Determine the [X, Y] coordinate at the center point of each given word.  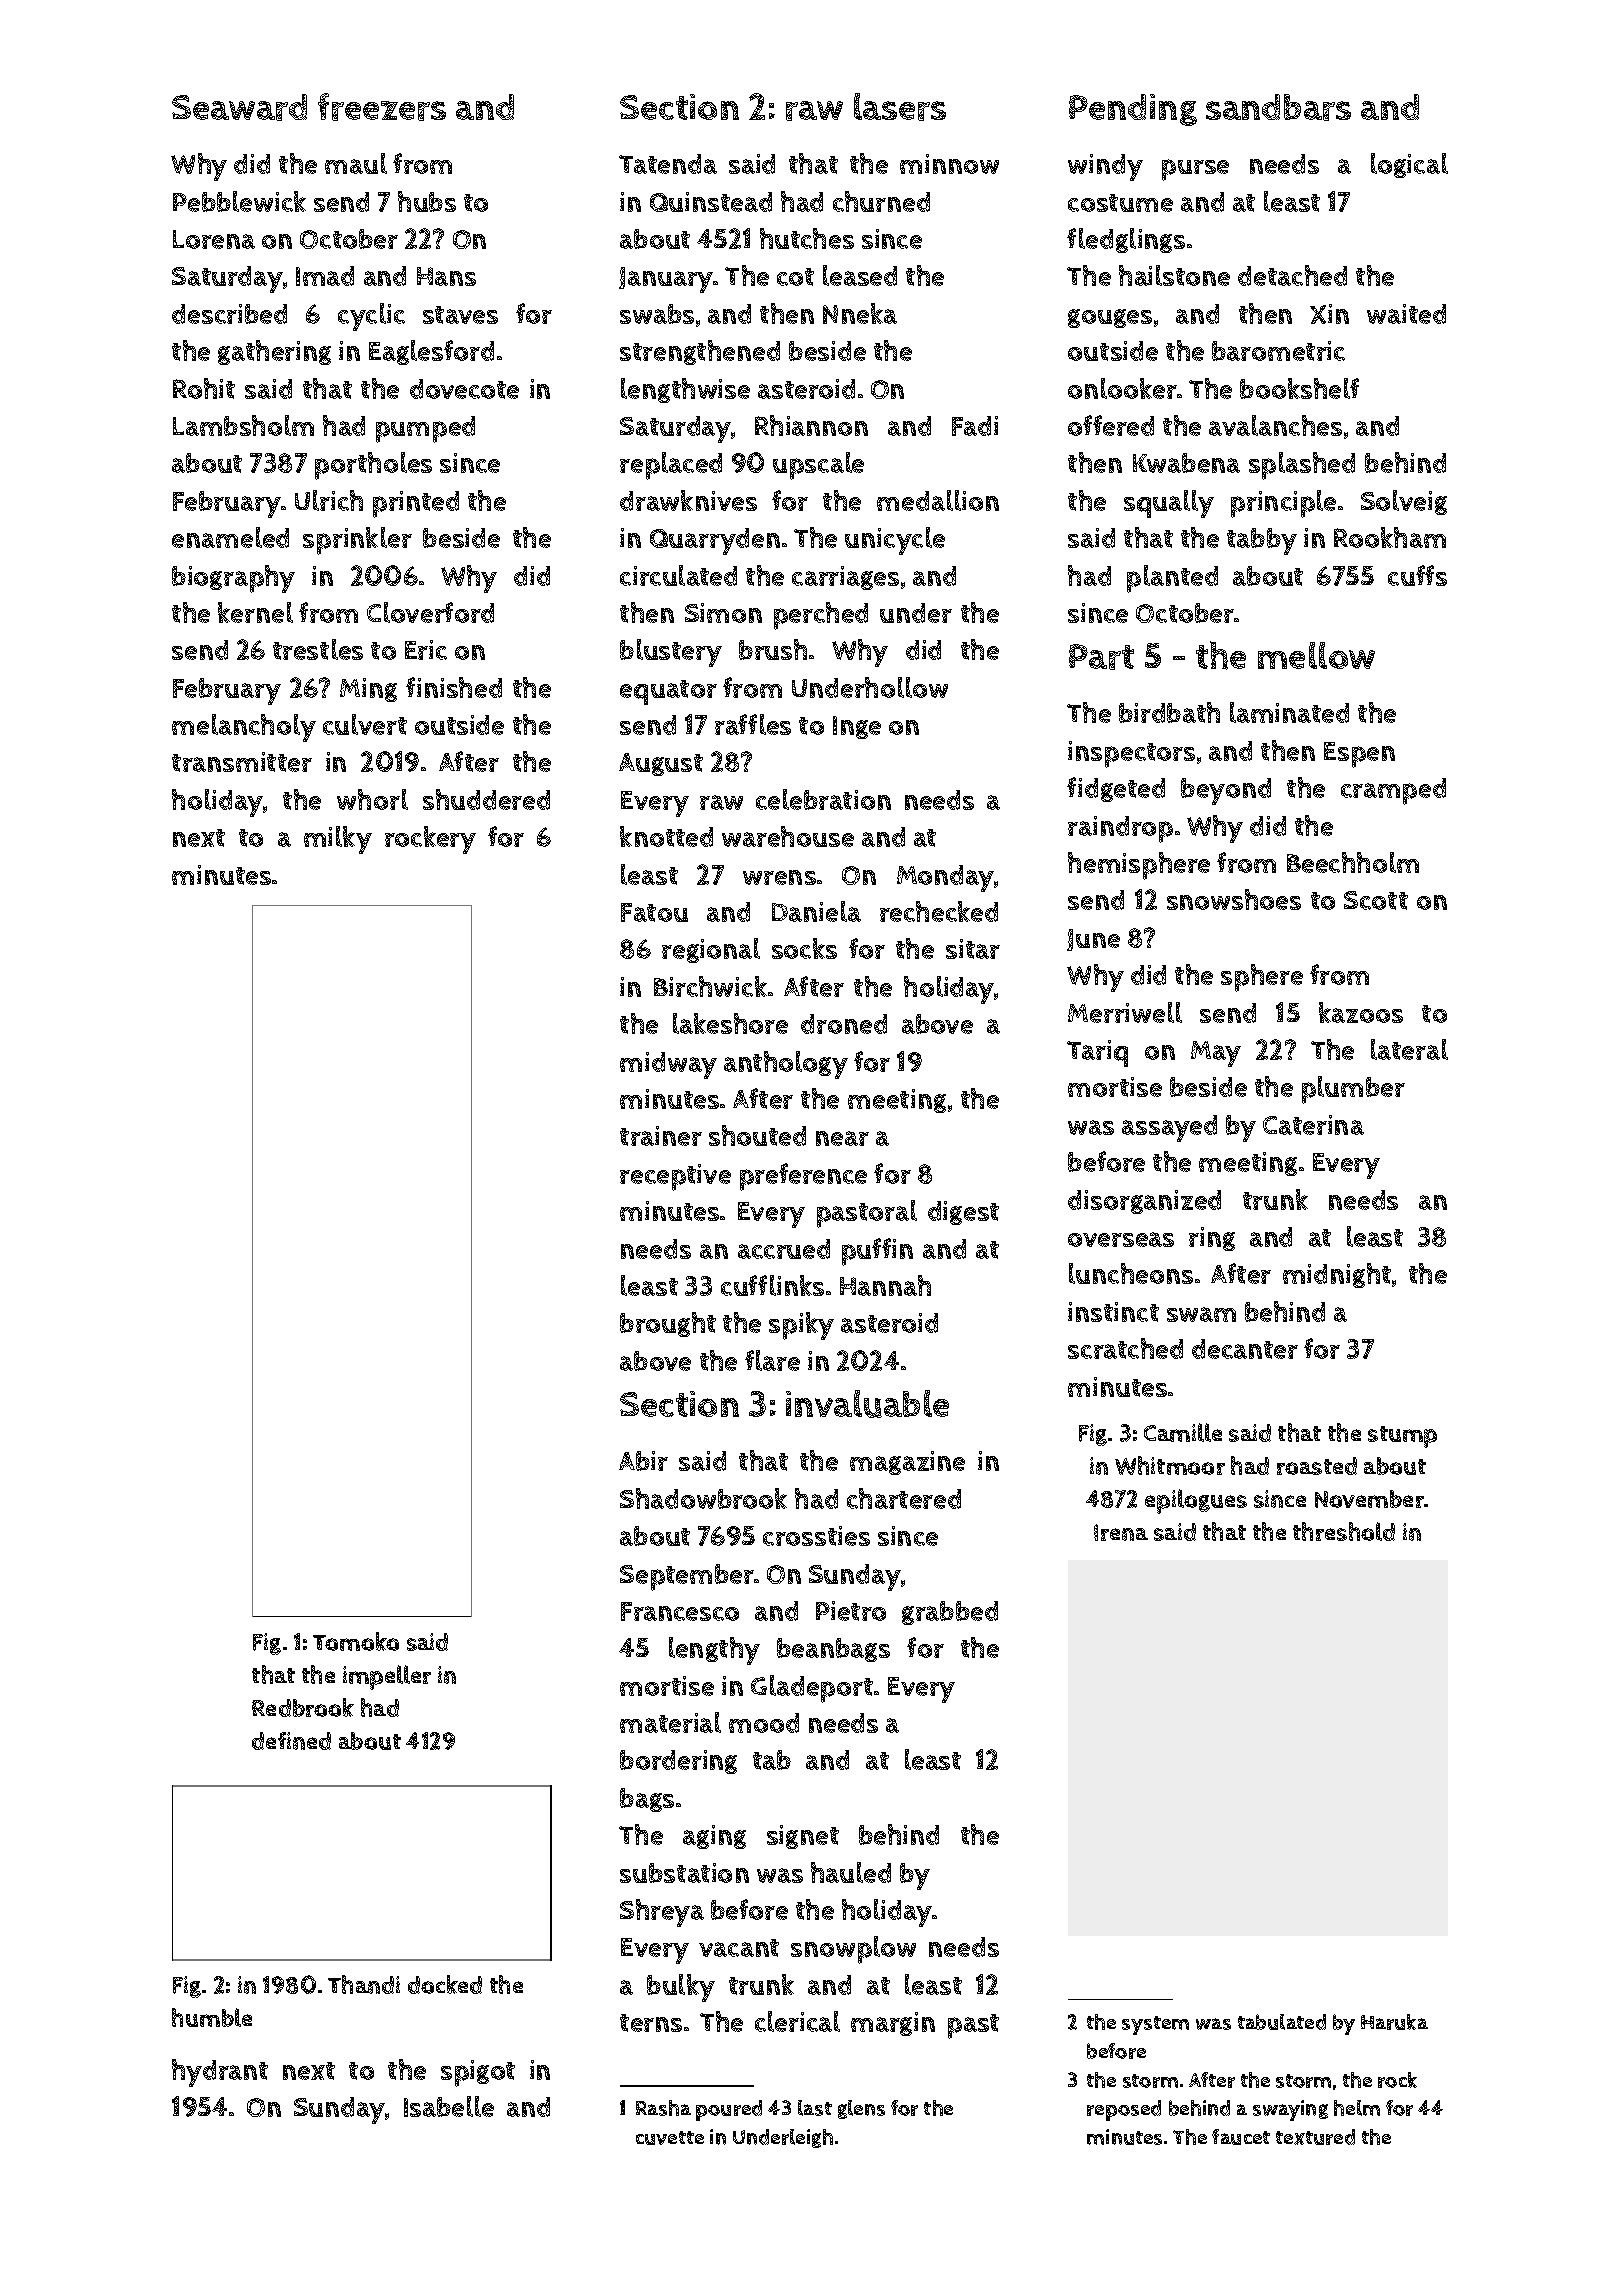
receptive [675, 1177]
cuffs [1417, 575]
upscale [818, 466]
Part [1101, 657]
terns [651, 2023]
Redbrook [303, 1707]
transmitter [242, 762]
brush [773, 649]
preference [803, 1177]
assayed [1169, 1128]
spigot [478, 2073]
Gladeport [812, 1689]
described [229, 314]
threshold [1344, 1531]
